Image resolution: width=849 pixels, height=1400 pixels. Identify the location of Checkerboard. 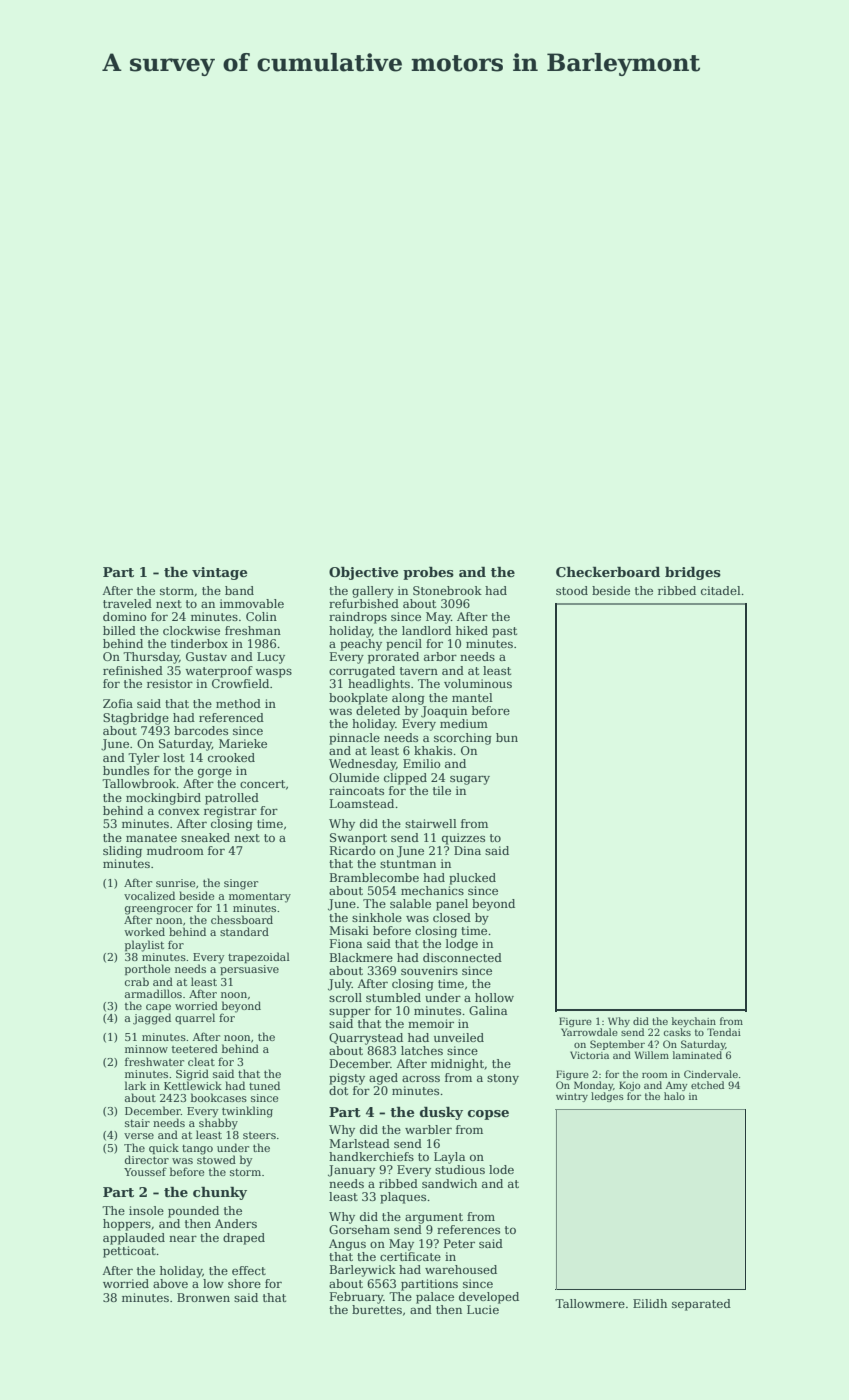
(608, 572).
